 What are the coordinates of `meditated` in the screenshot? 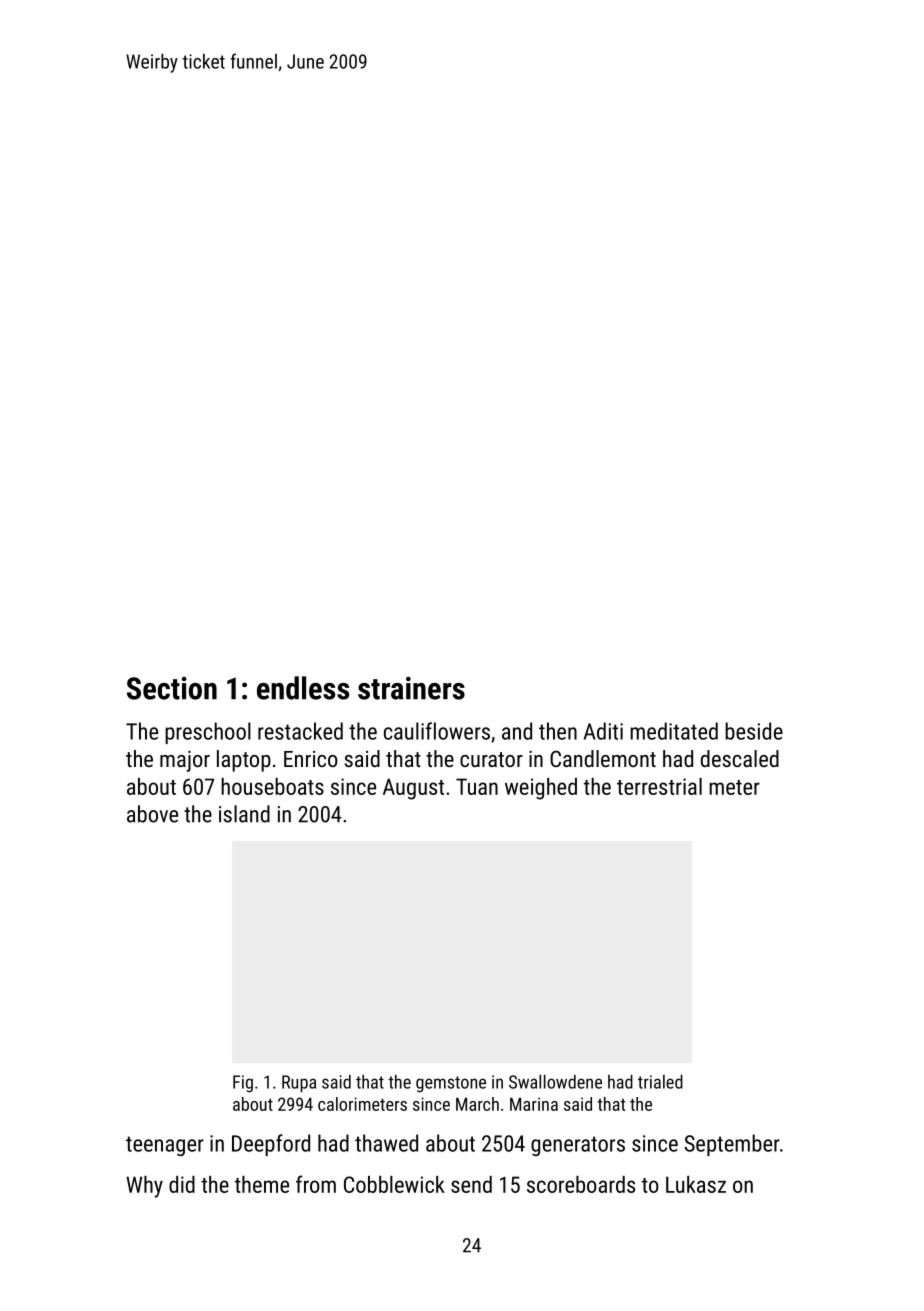 It's located at (674, 731).
